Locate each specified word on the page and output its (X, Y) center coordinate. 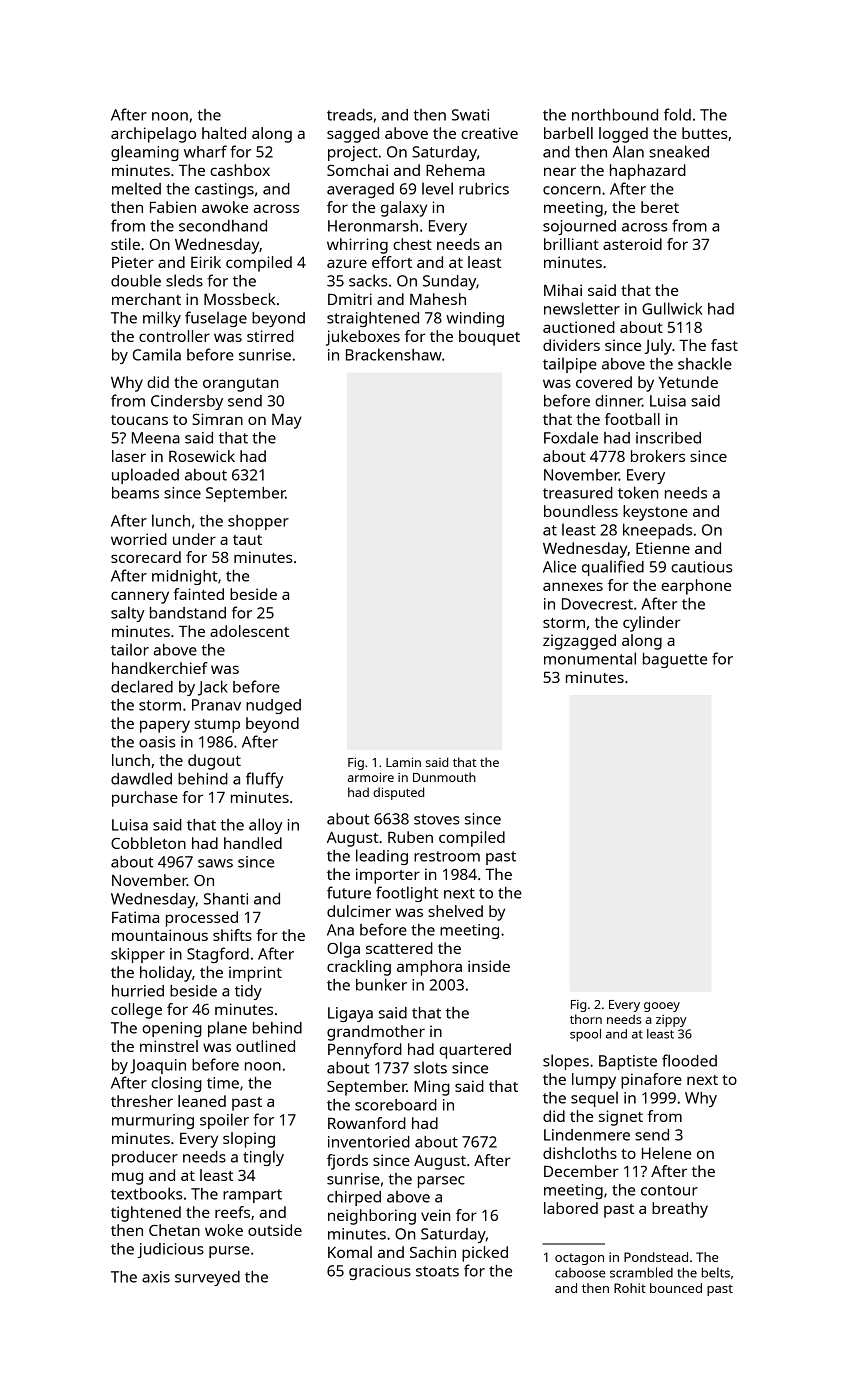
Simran (217, 419)
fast (724, 345)
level (437, 188)
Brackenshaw (394, 354)
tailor (130, 649)
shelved (455, 911)
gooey (662, 1007)
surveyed (207, 1278)
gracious (380, 1272)
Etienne (663, 548)
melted (136, 188)
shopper (258, 522)
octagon (579, 1259)
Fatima (135, 917)
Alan (628, 151)
